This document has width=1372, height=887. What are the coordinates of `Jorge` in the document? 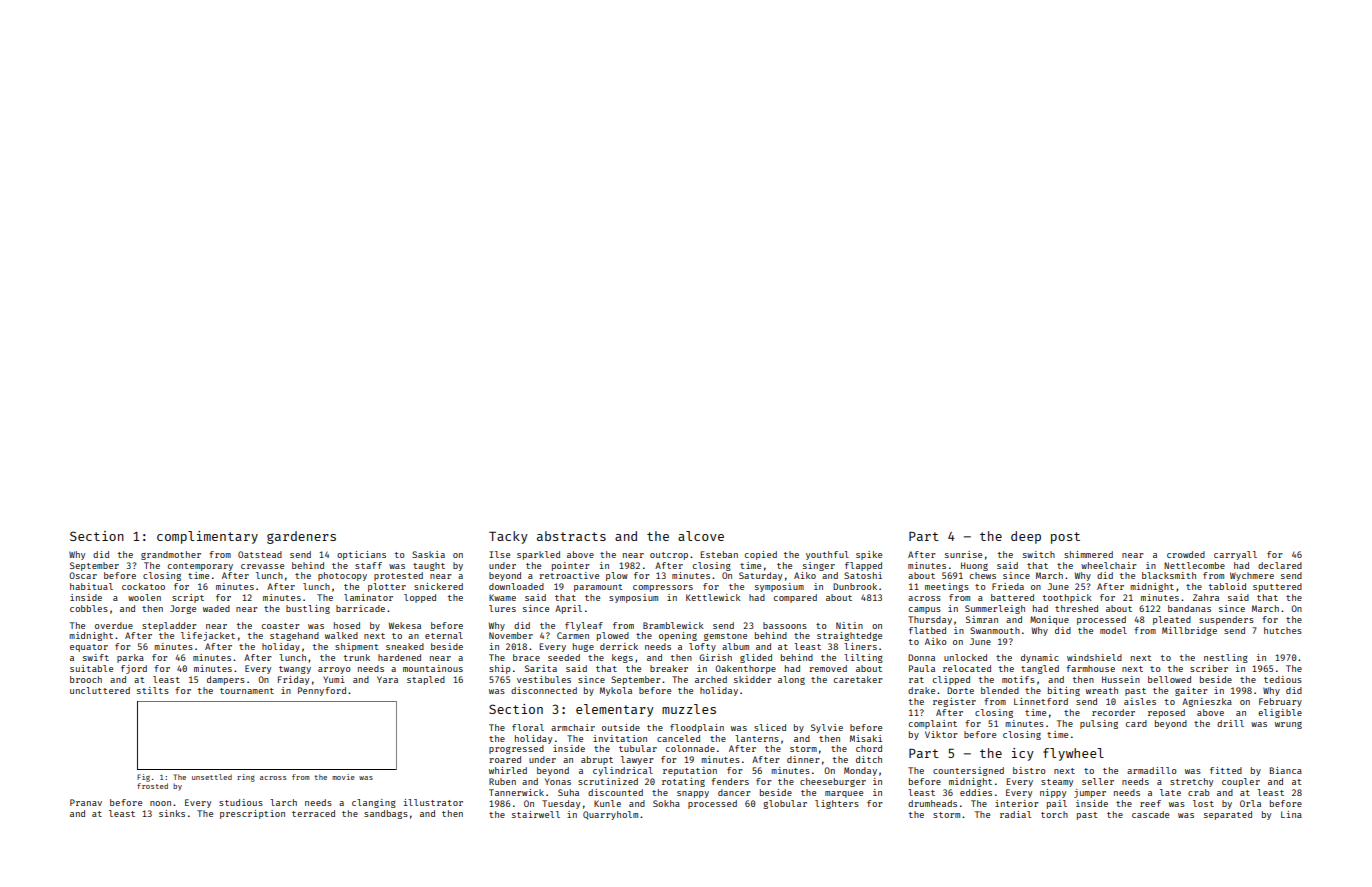 It's located at (183, 609).
